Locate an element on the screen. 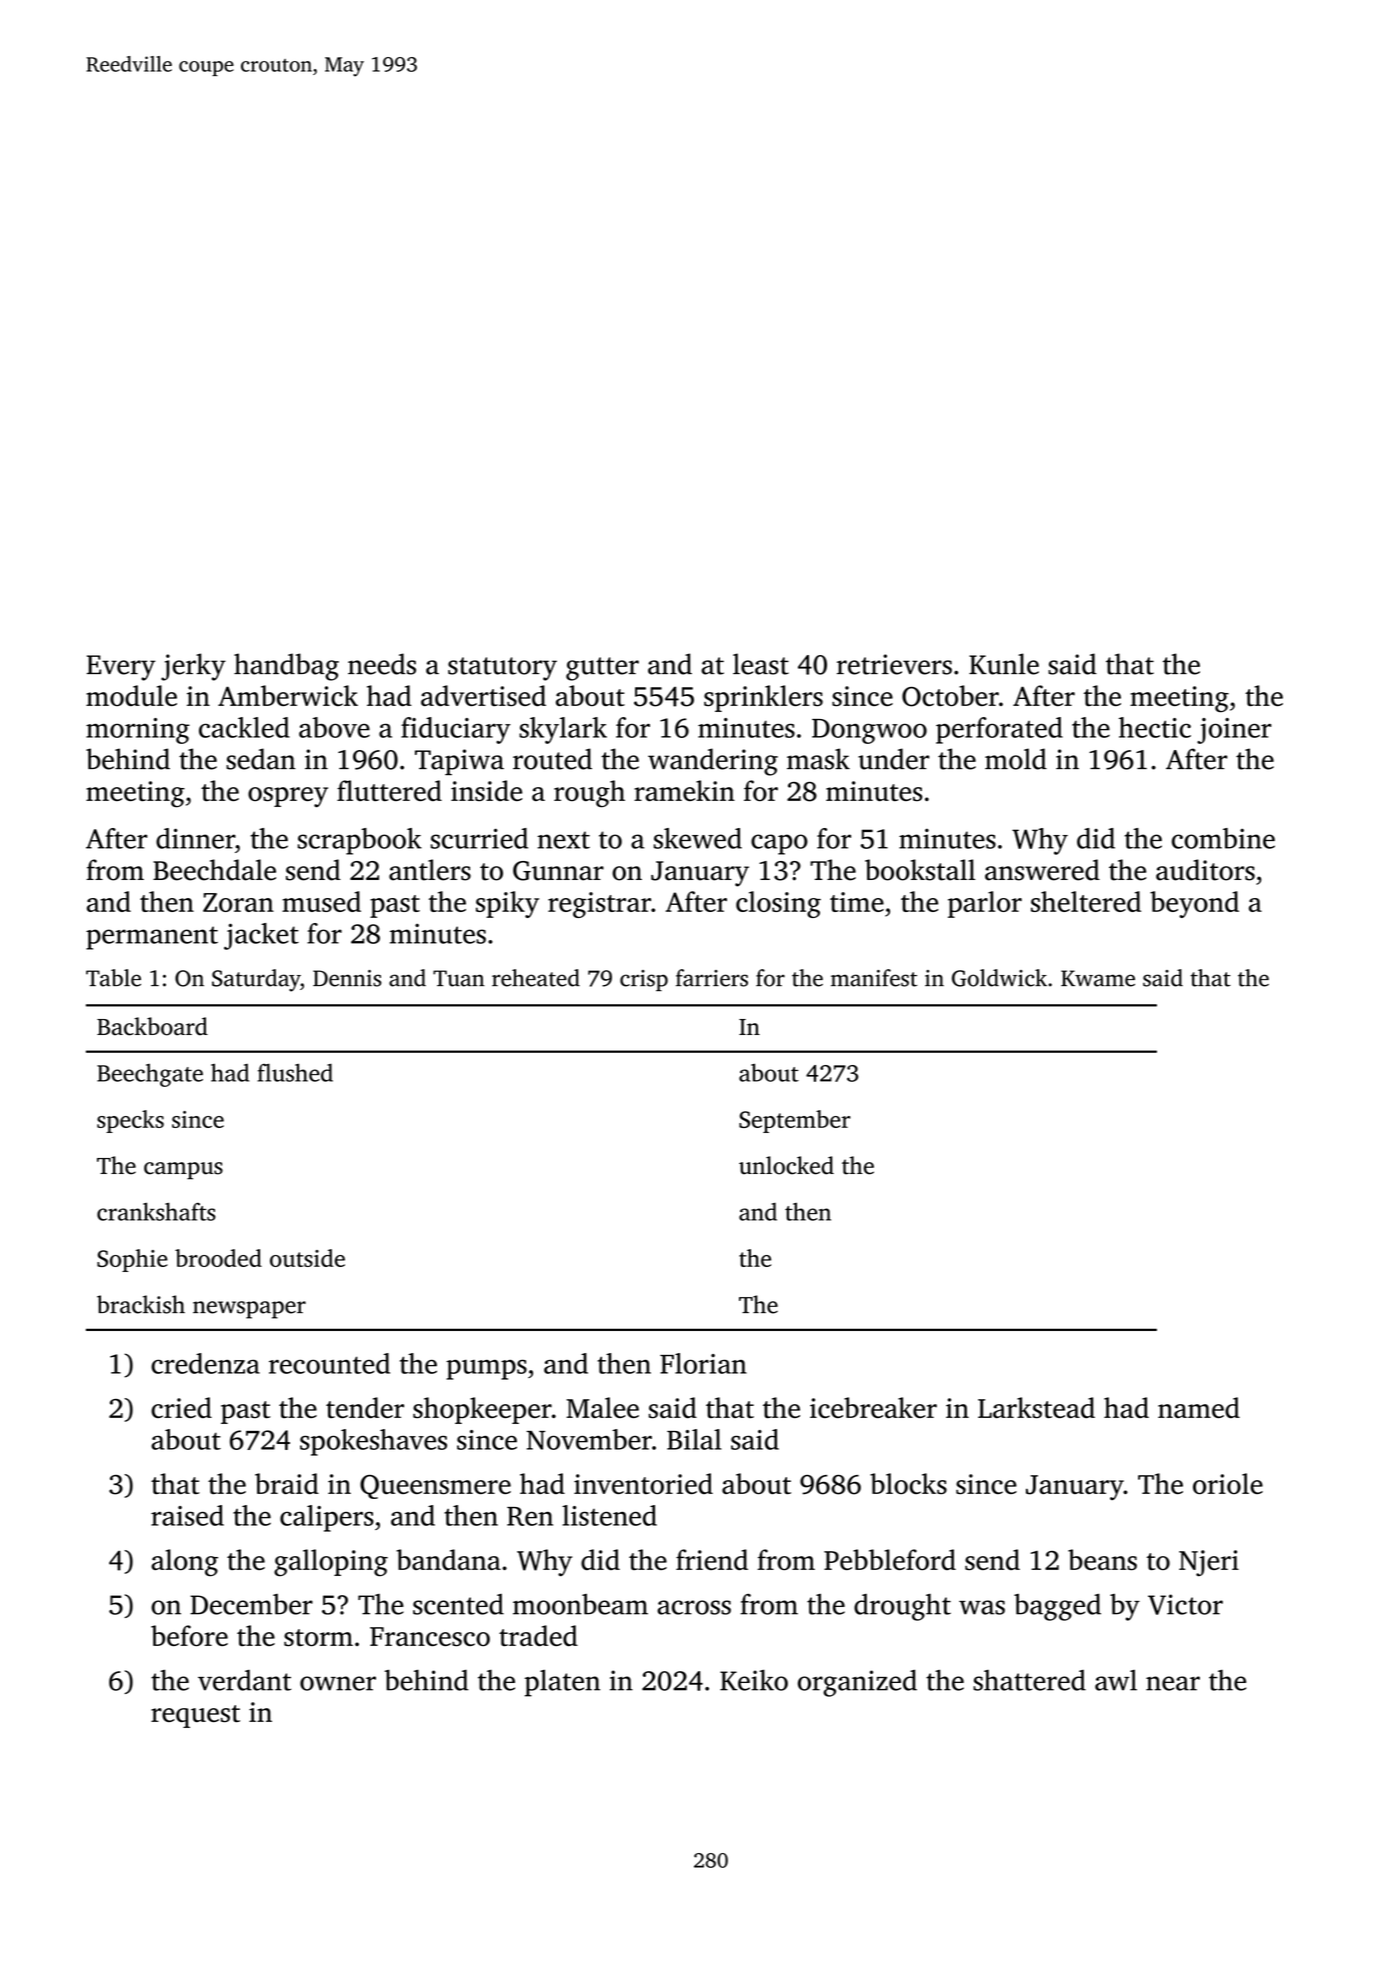 This screenshot has width=1386, height=1969. Every is located at coordinates (121, 668).
